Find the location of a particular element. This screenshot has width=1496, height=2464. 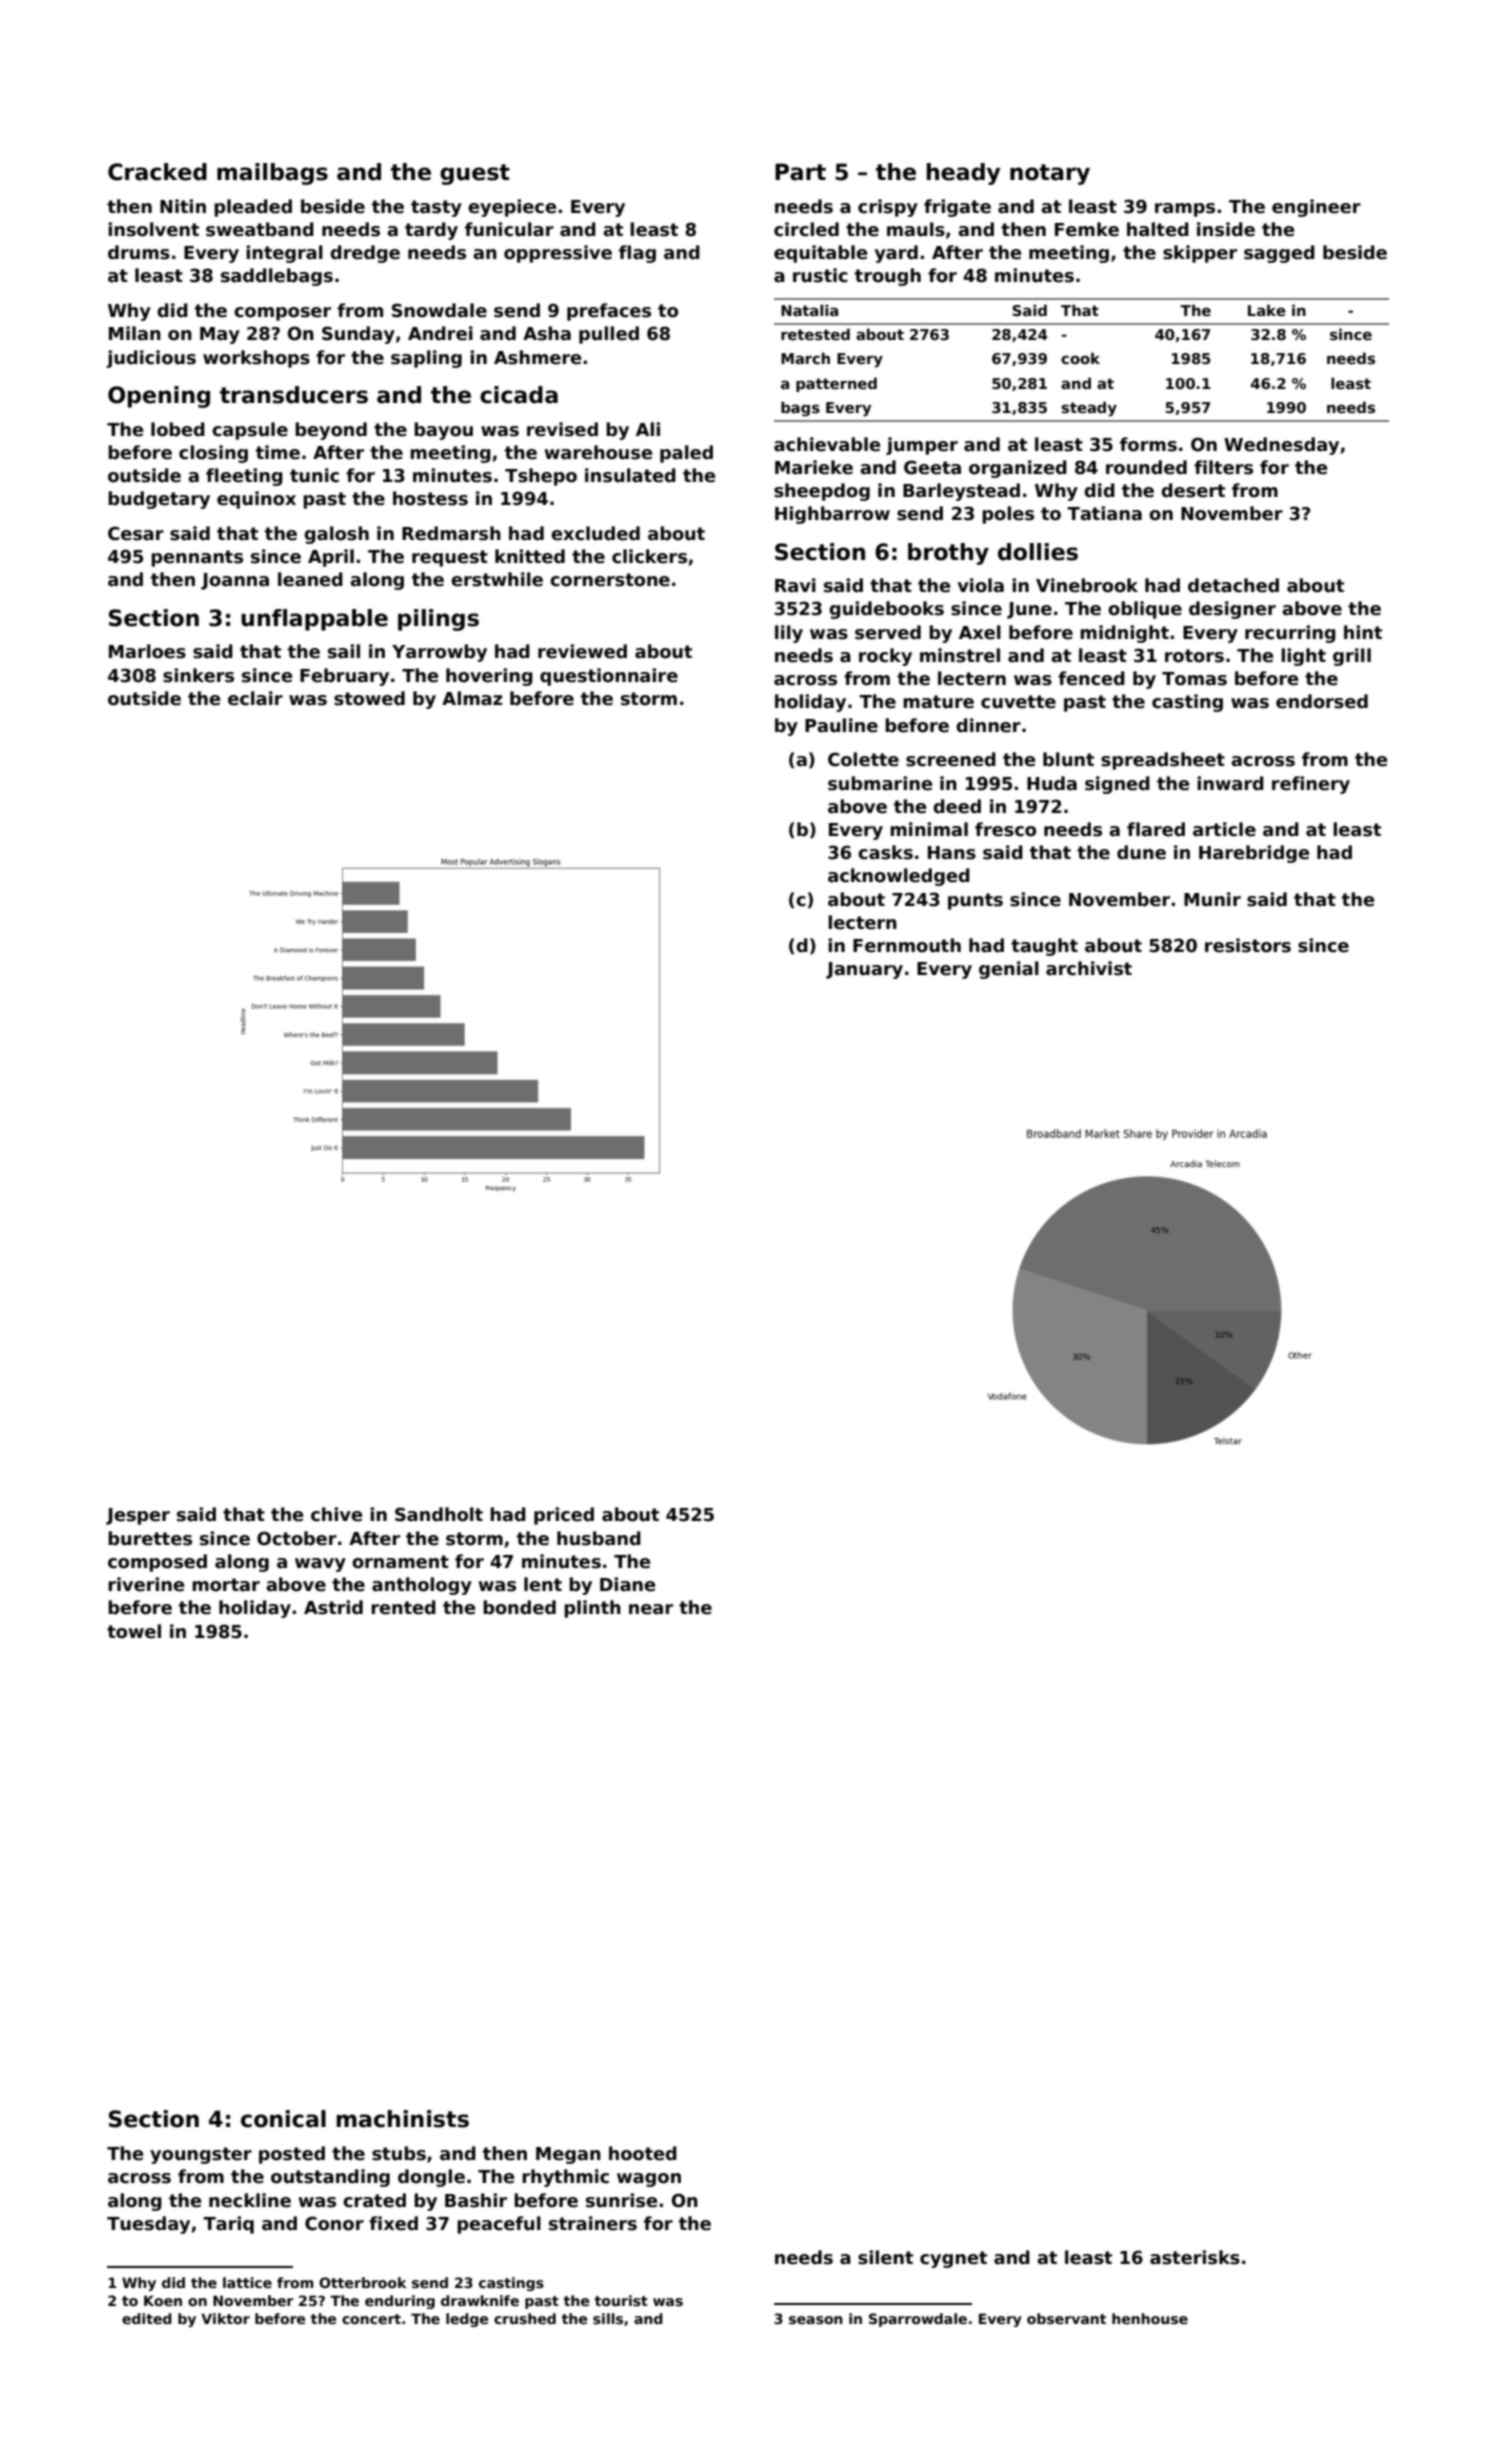

blunt is located at coordinates (1068, 759).
